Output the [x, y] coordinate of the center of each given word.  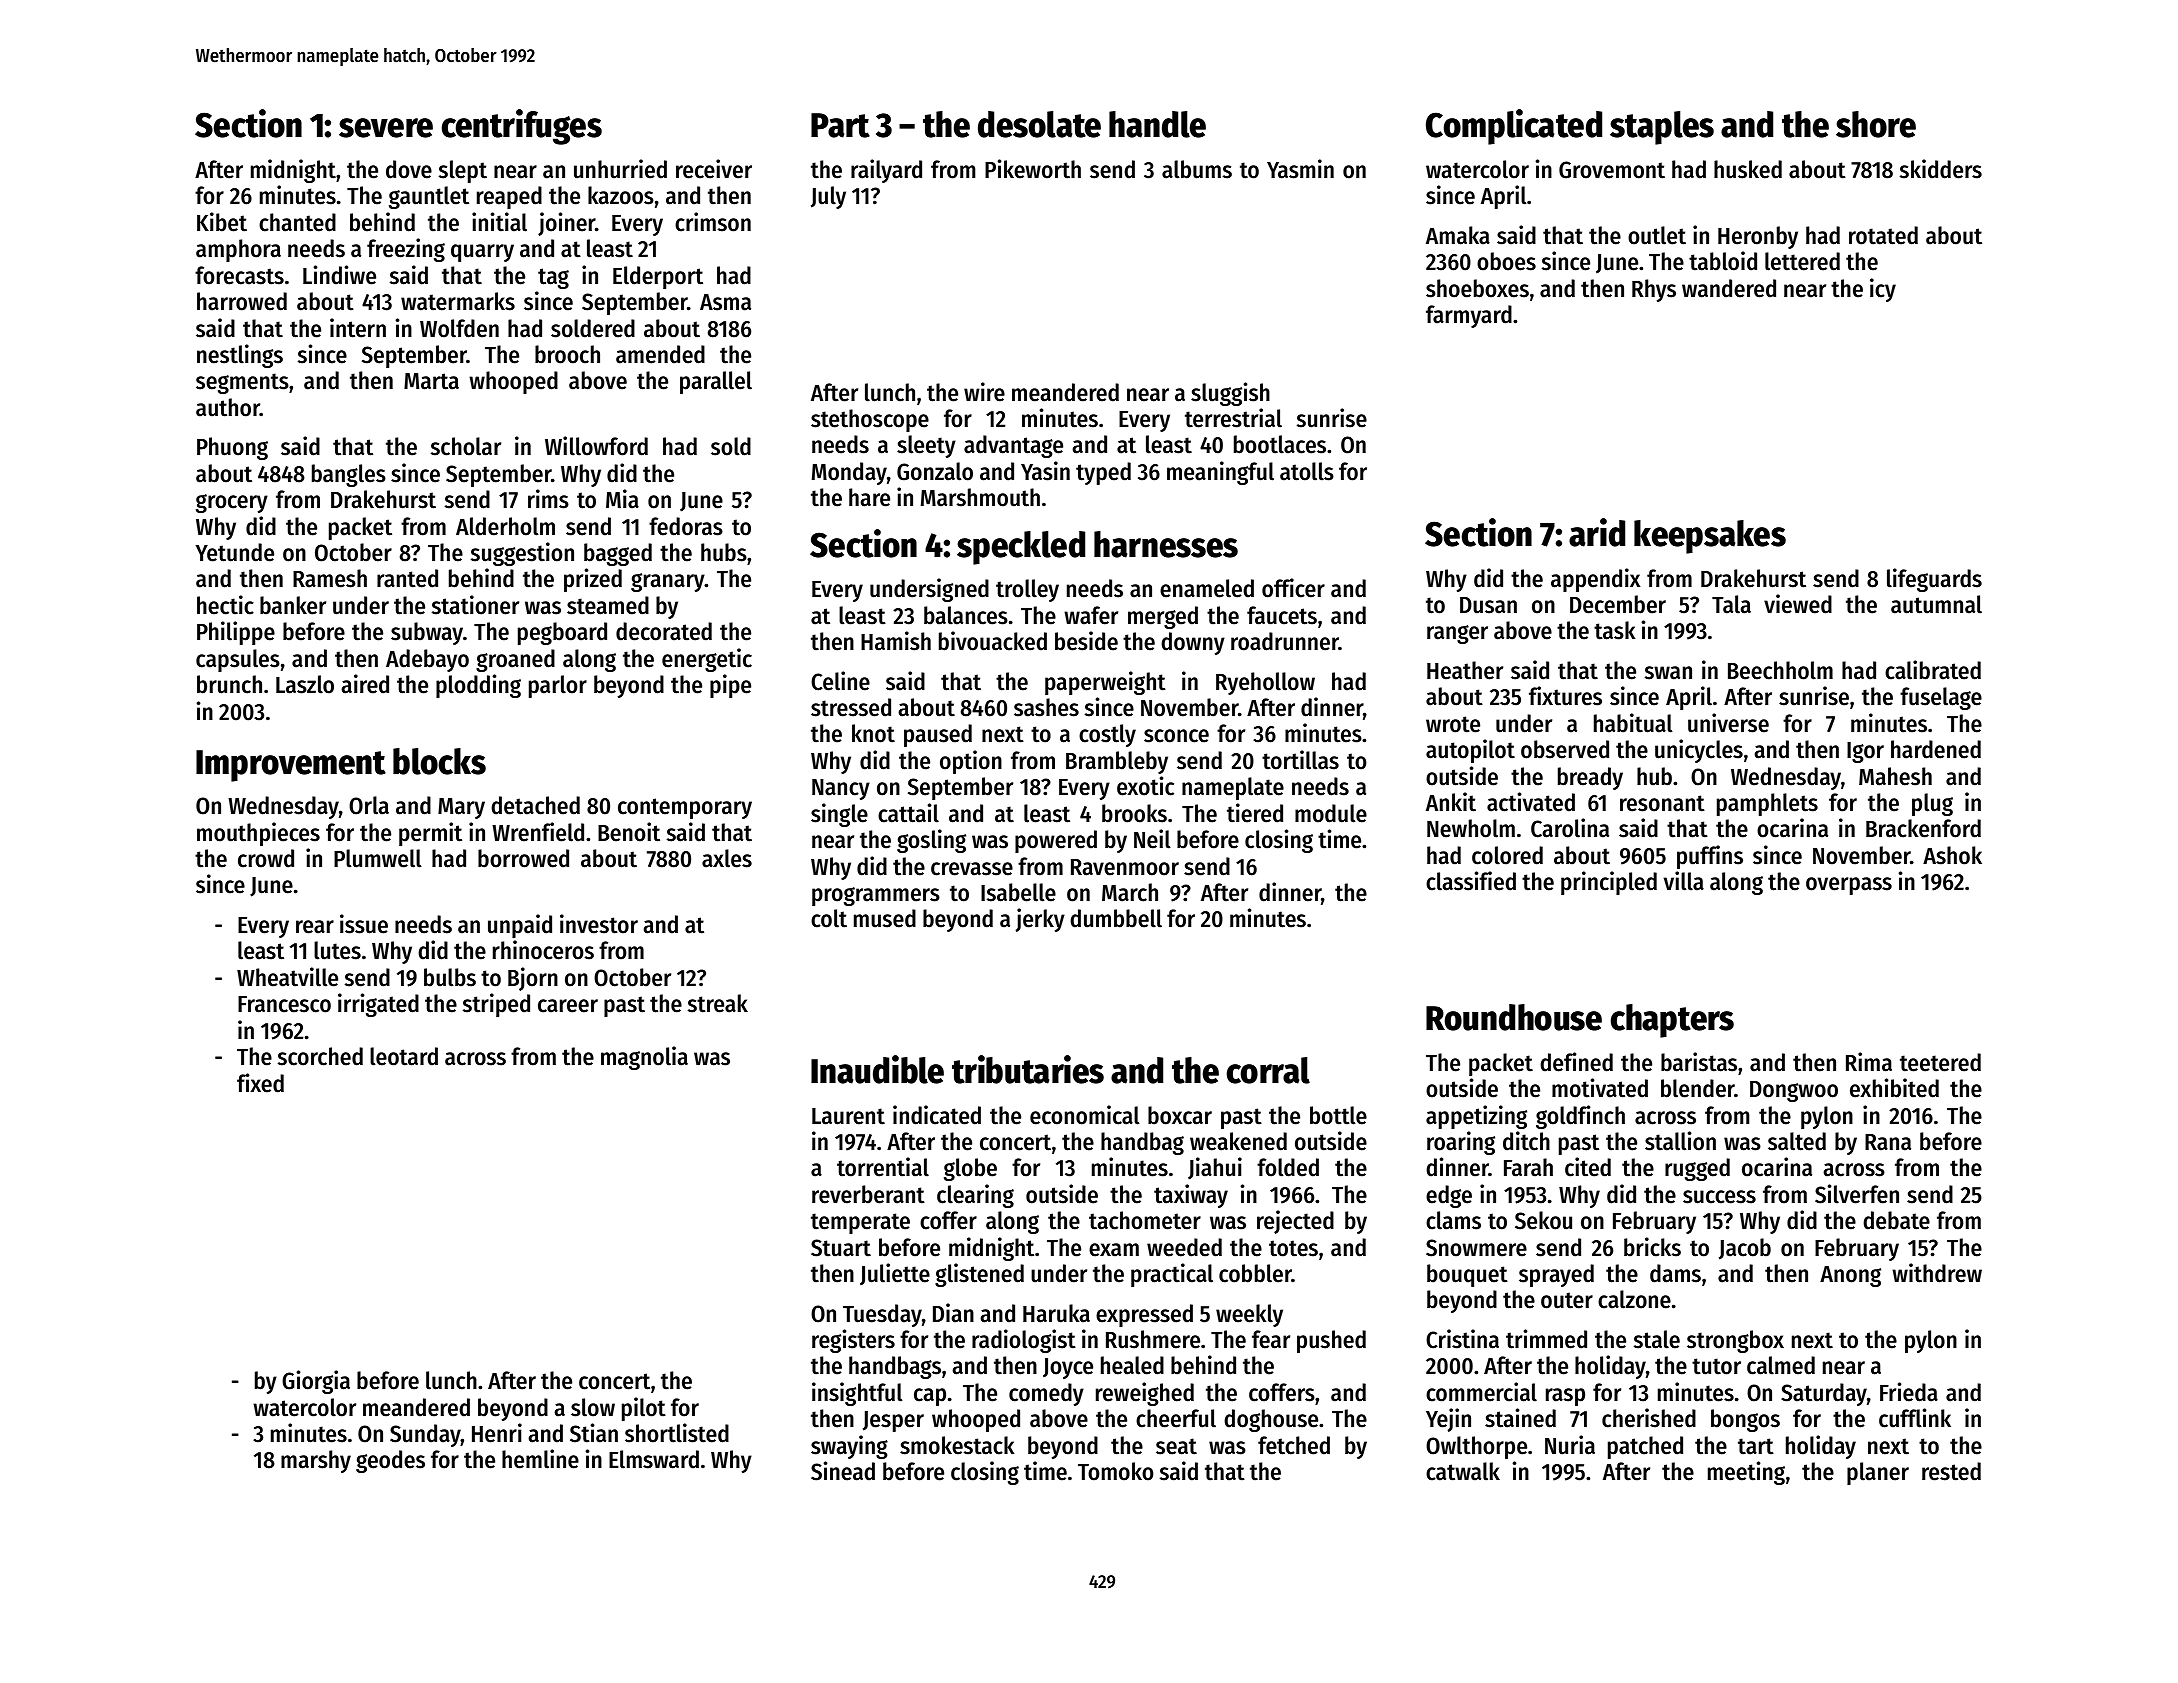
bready [1590, 778]
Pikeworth [1033, 169]
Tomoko [1116, 1471]
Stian [594, 1433]
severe [386, 128]
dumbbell [1116, 918]
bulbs [450, 977]
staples [1662, 128]
